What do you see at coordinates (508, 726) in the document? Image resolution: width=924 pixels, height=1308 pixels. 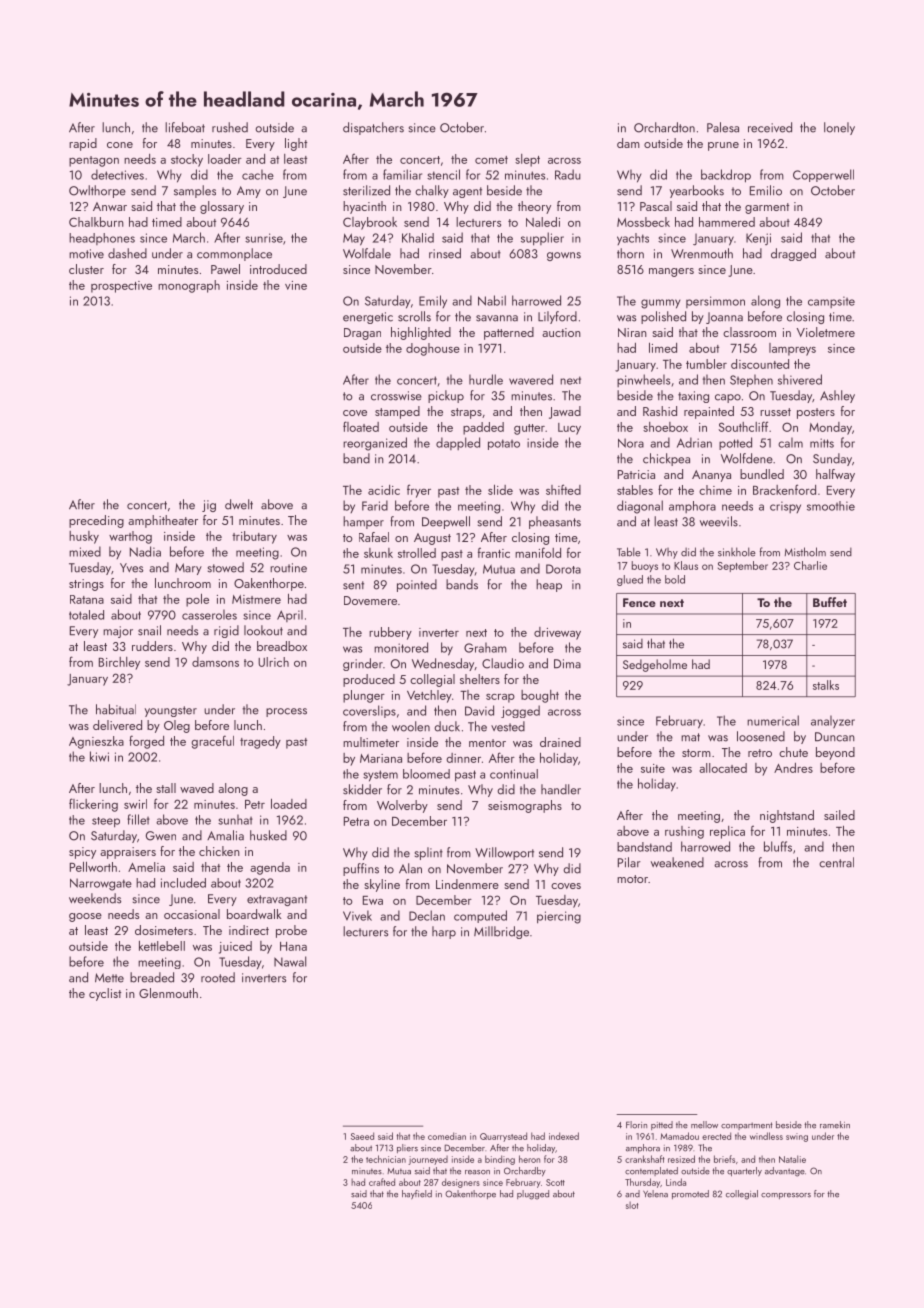 I see `vested` at bounding box center [508, 726].
